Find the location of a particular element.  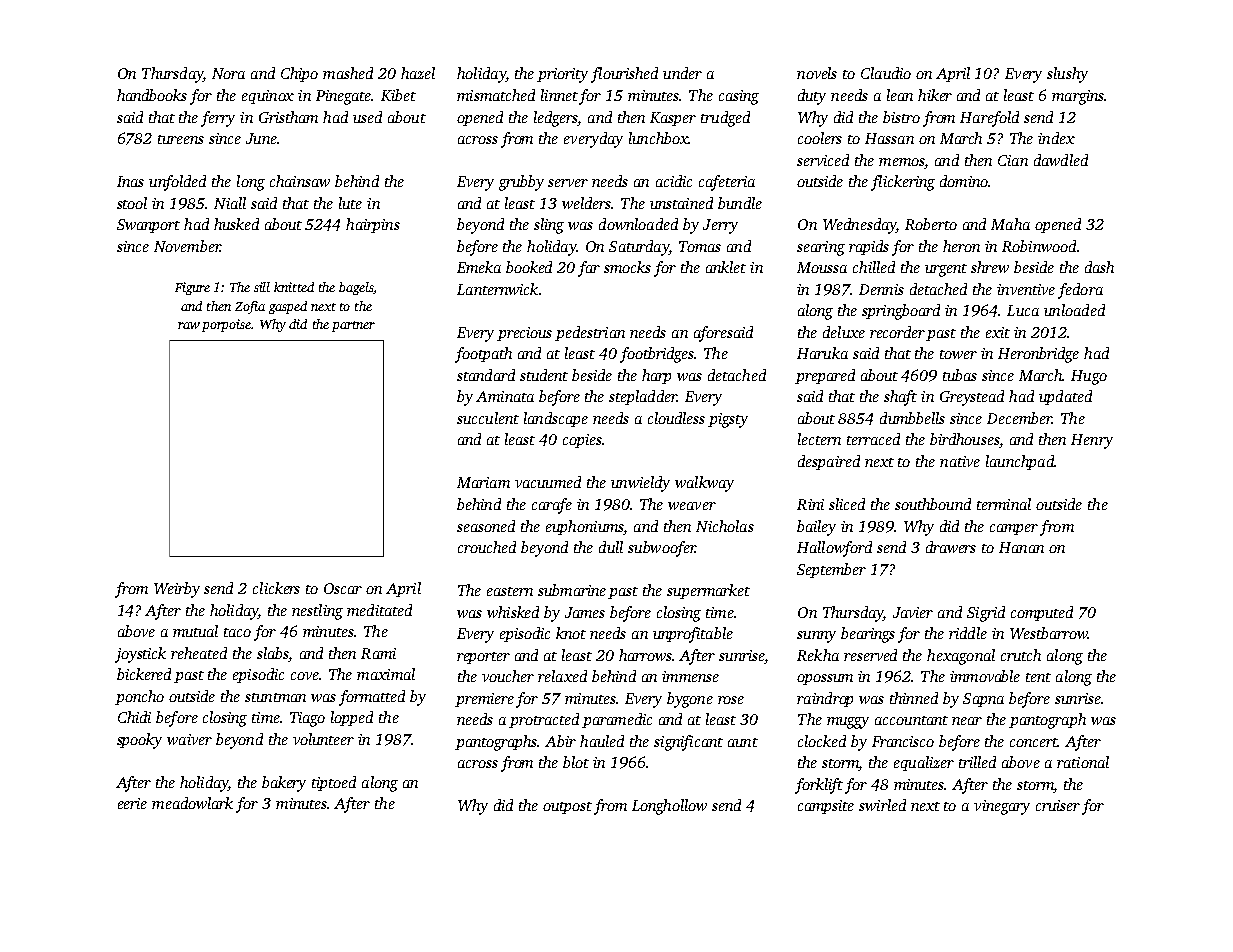

hiker is located at coordinates (935, 95).
